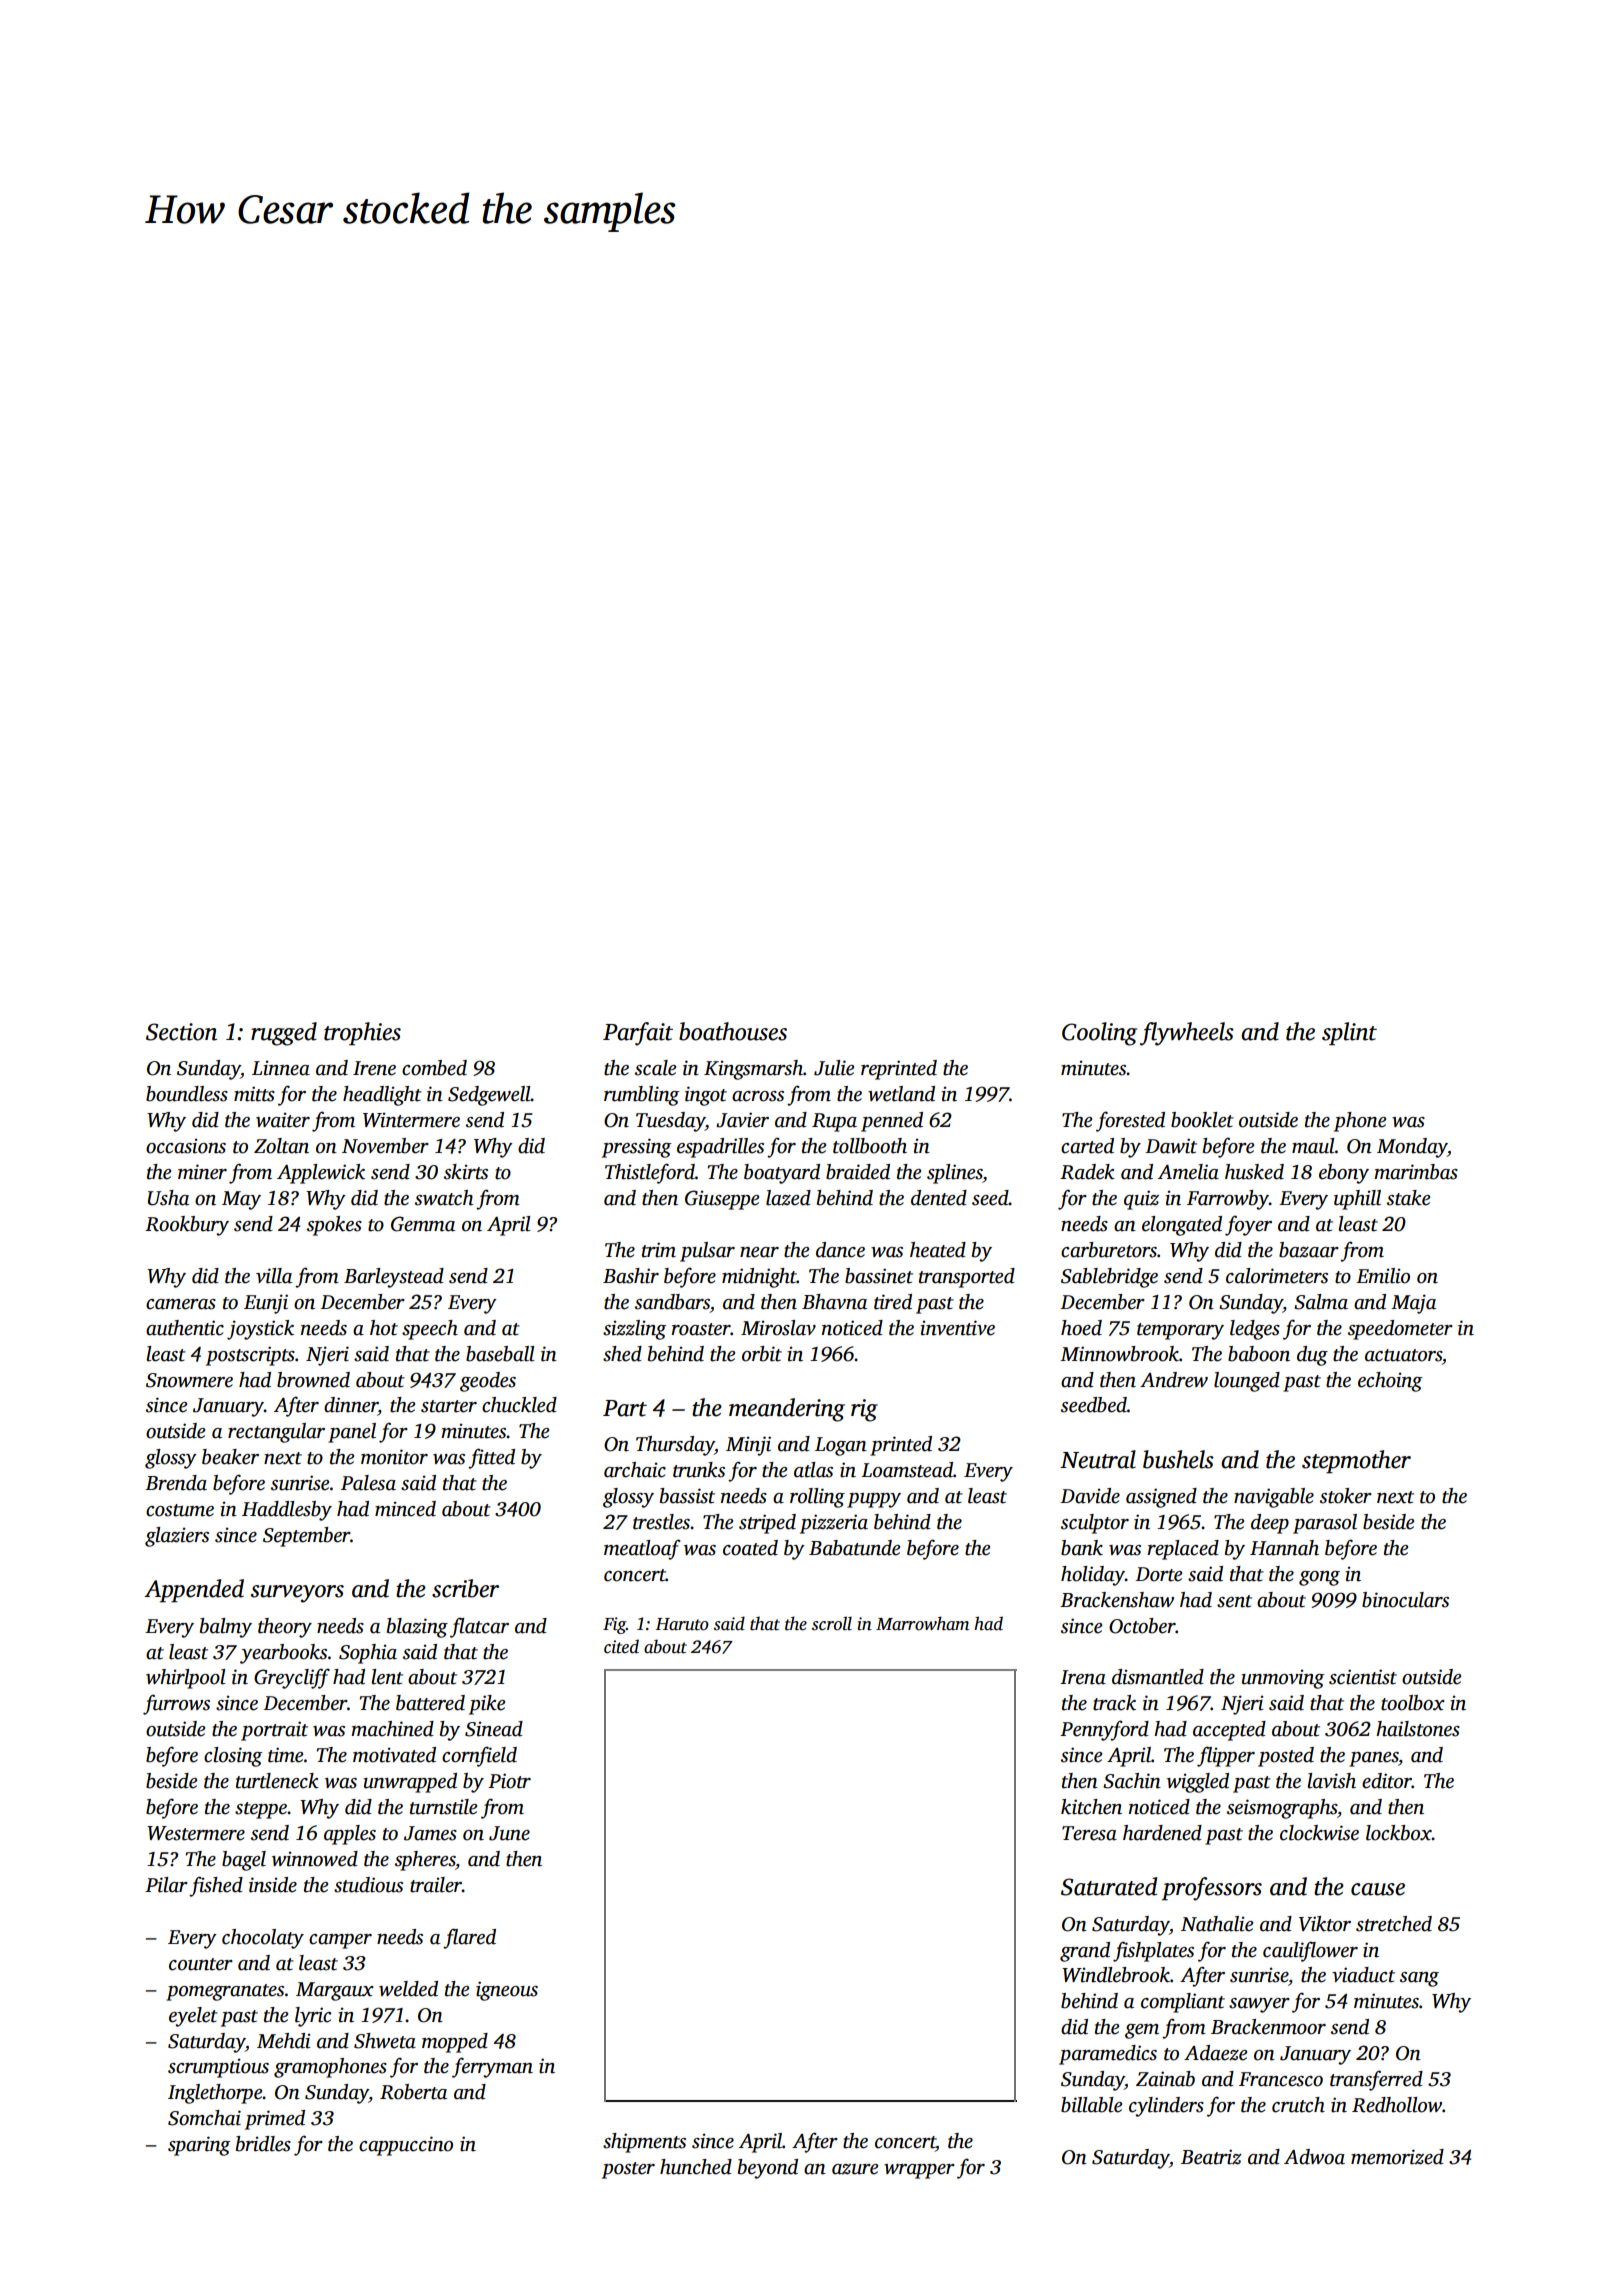 Image resolution: width=1620 pixels, height=2292 pixels. Describe the element at coordinates (509, 1833) in the page. I see `June` at that location.
